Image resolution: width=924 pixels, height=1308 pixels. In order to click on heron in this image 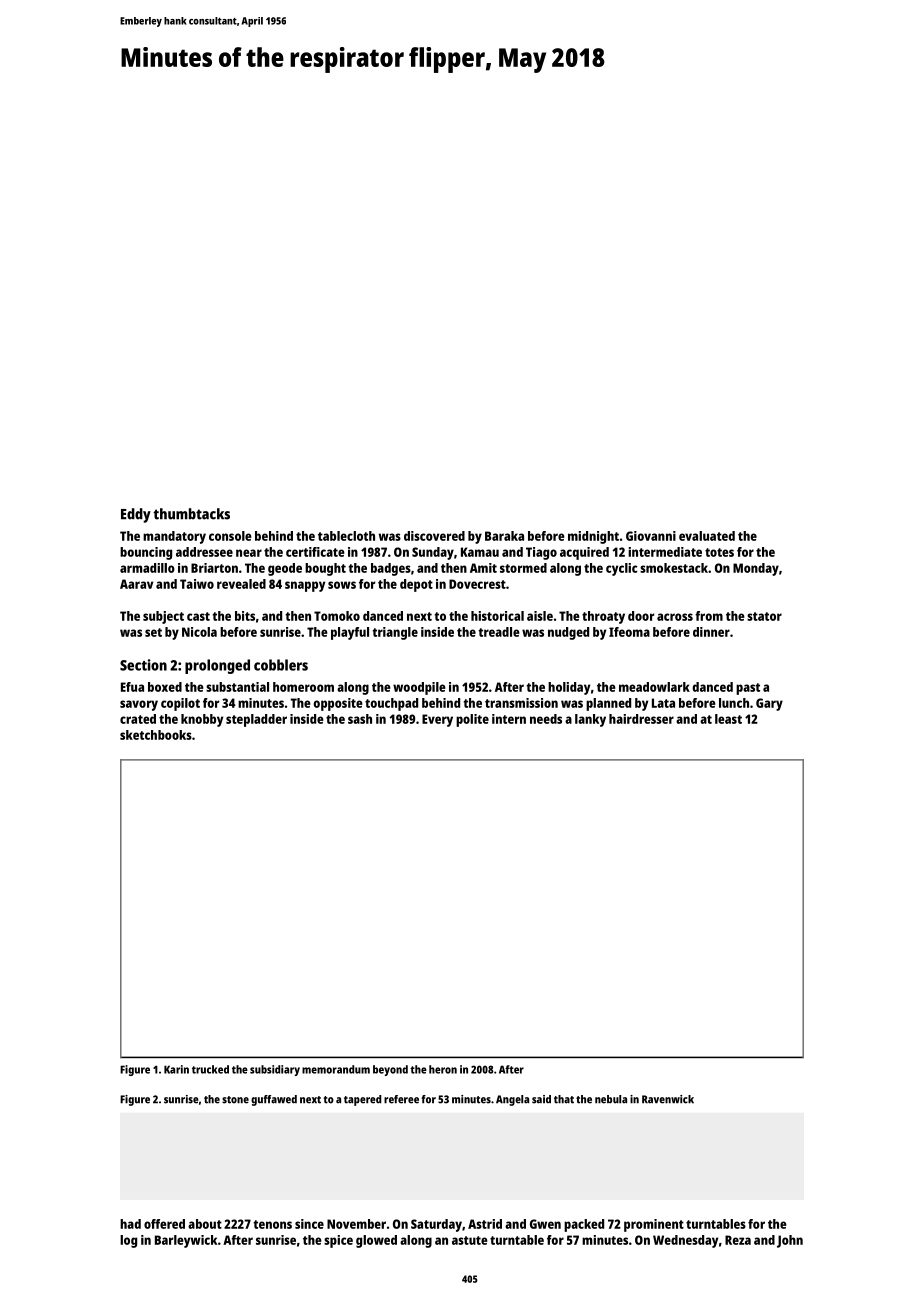, I will do `click(443, 1069)`.
